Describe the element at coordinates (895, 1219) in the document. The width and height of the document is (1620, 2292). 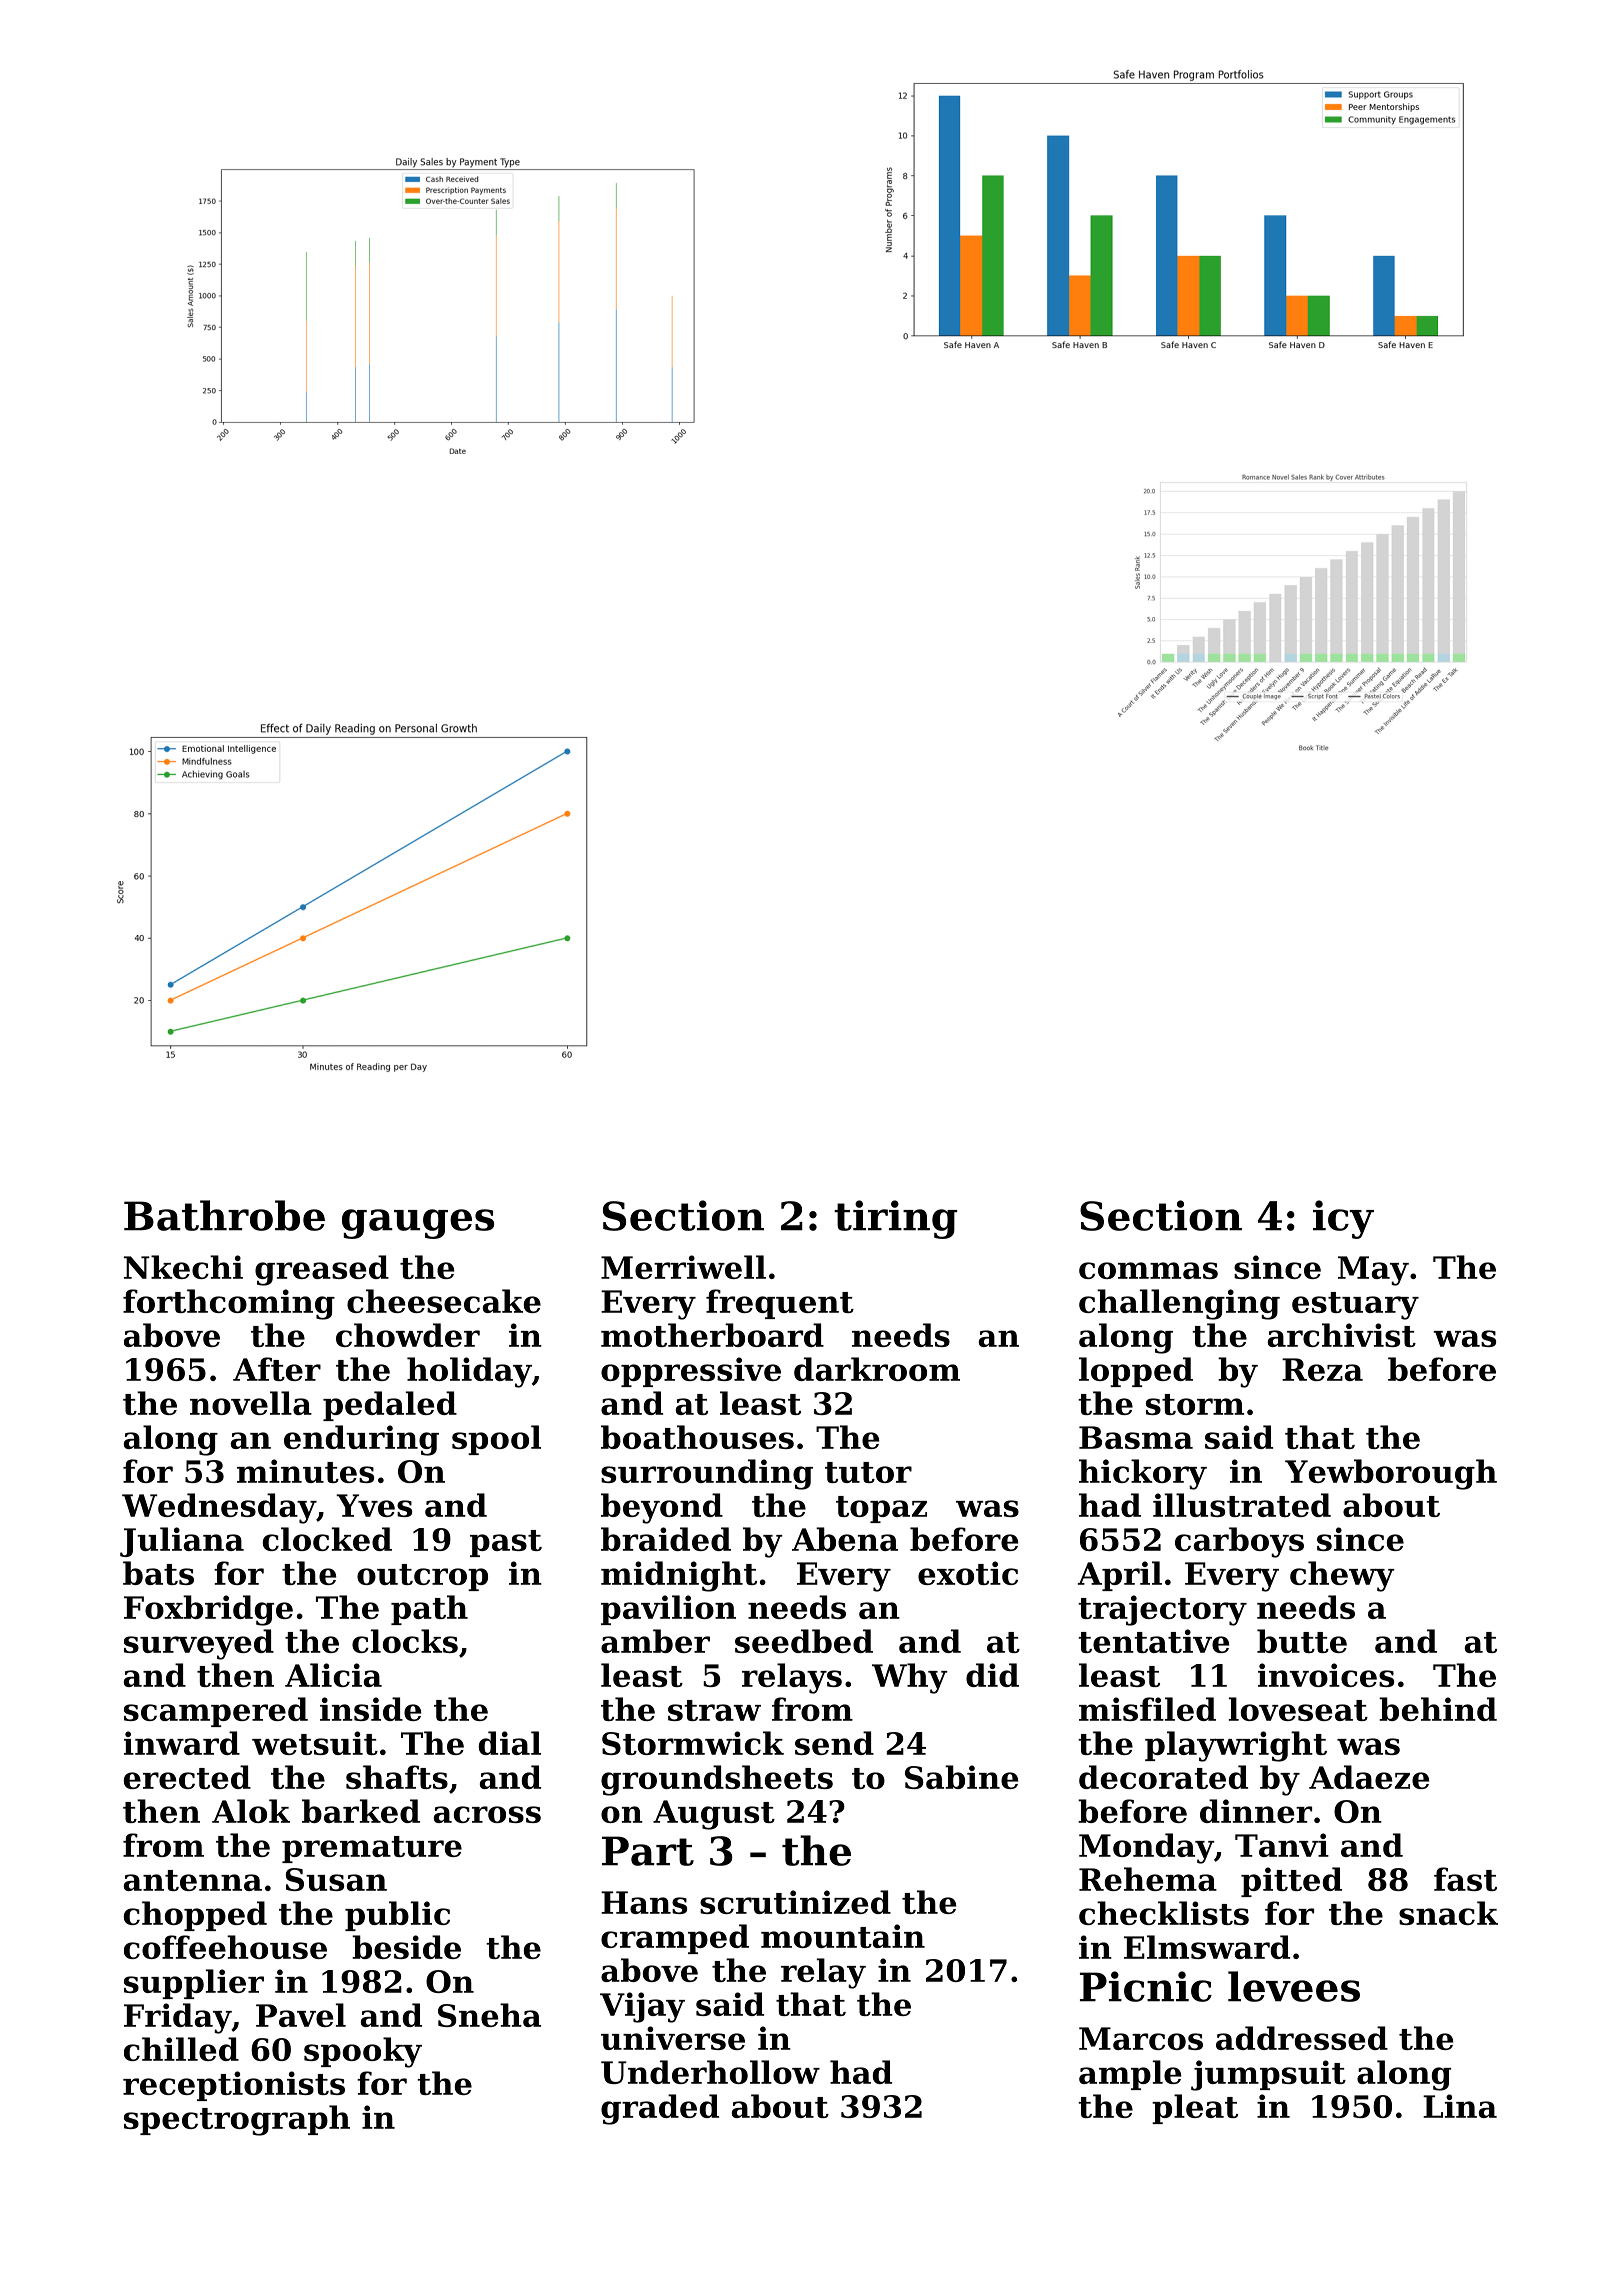
I see `tiring` at that location.
